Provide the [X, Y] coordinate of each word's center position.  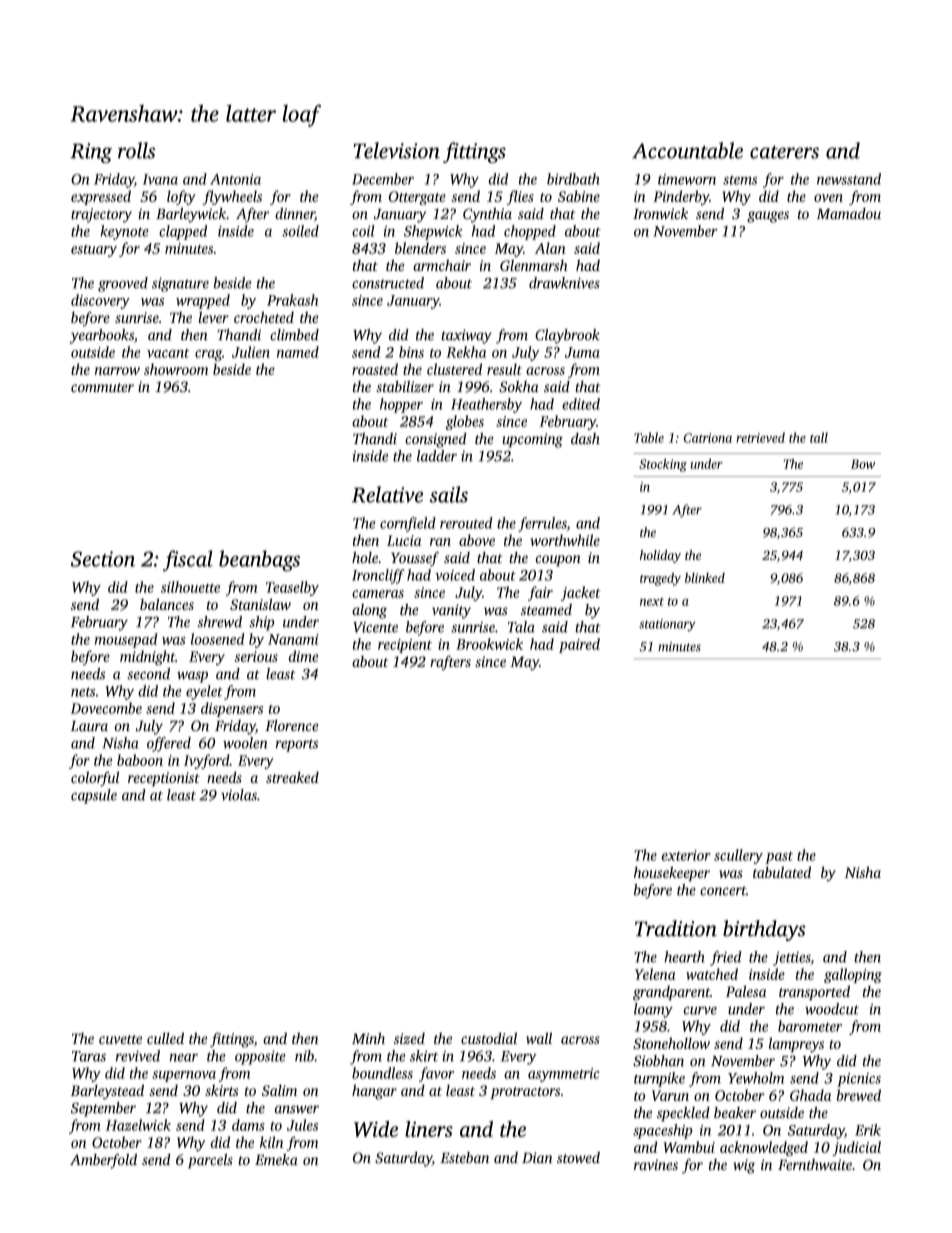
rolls [136, 150]
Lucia [404, 540]
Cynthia [487, 215]
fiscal [188, 561]
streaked [292, 777]
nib [304, 1056]
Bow [863, 464]
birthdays [764, 930]
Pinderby [681, 197]
